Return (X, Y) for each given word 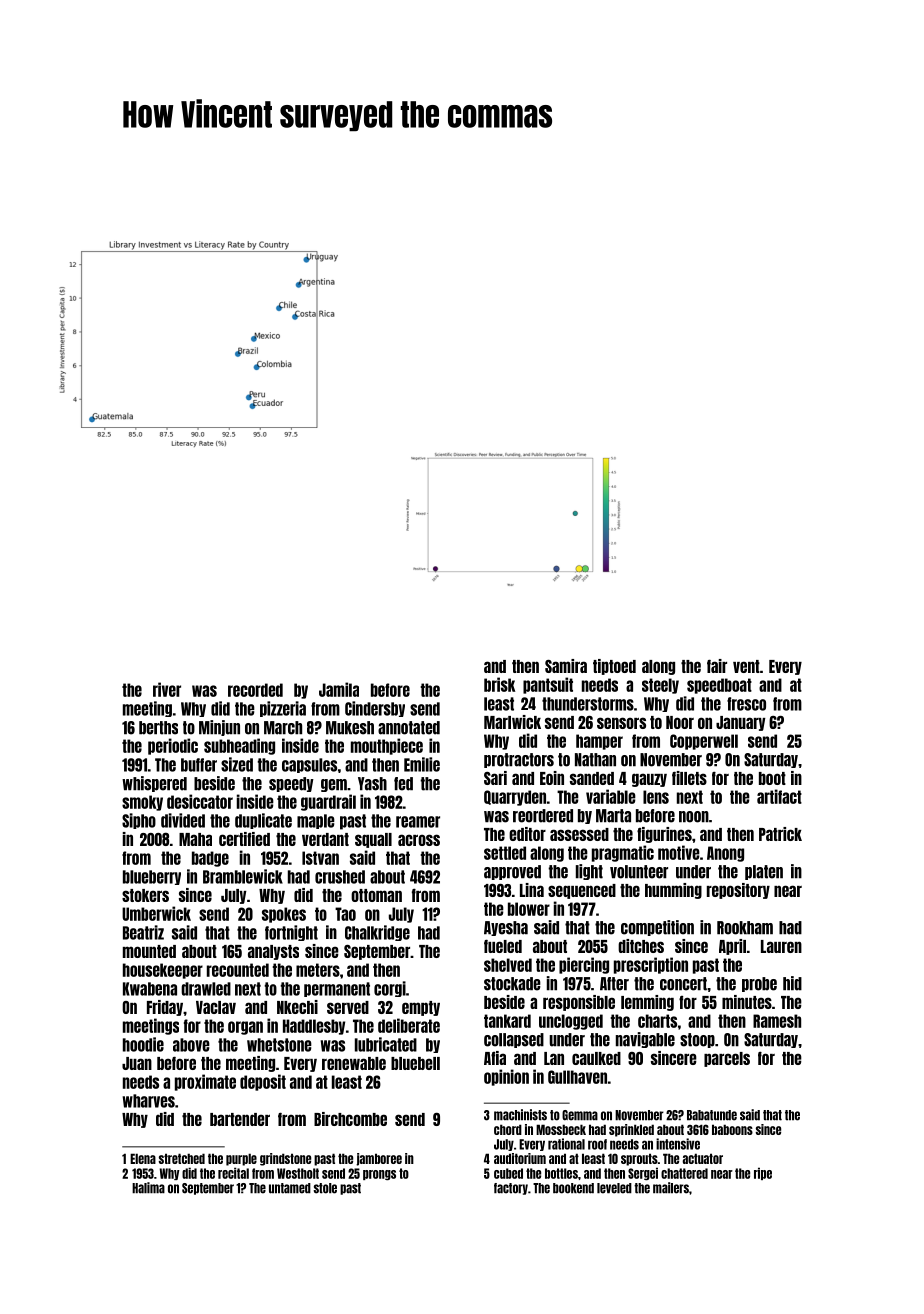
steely (660, 686)
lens (656, 797)
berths (158, 728)
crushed (340, 877)
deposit (263, 1082)
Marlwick (512, 722)
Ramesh (777, 1021)
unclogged (571, 1022)
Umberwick (156, 913)
